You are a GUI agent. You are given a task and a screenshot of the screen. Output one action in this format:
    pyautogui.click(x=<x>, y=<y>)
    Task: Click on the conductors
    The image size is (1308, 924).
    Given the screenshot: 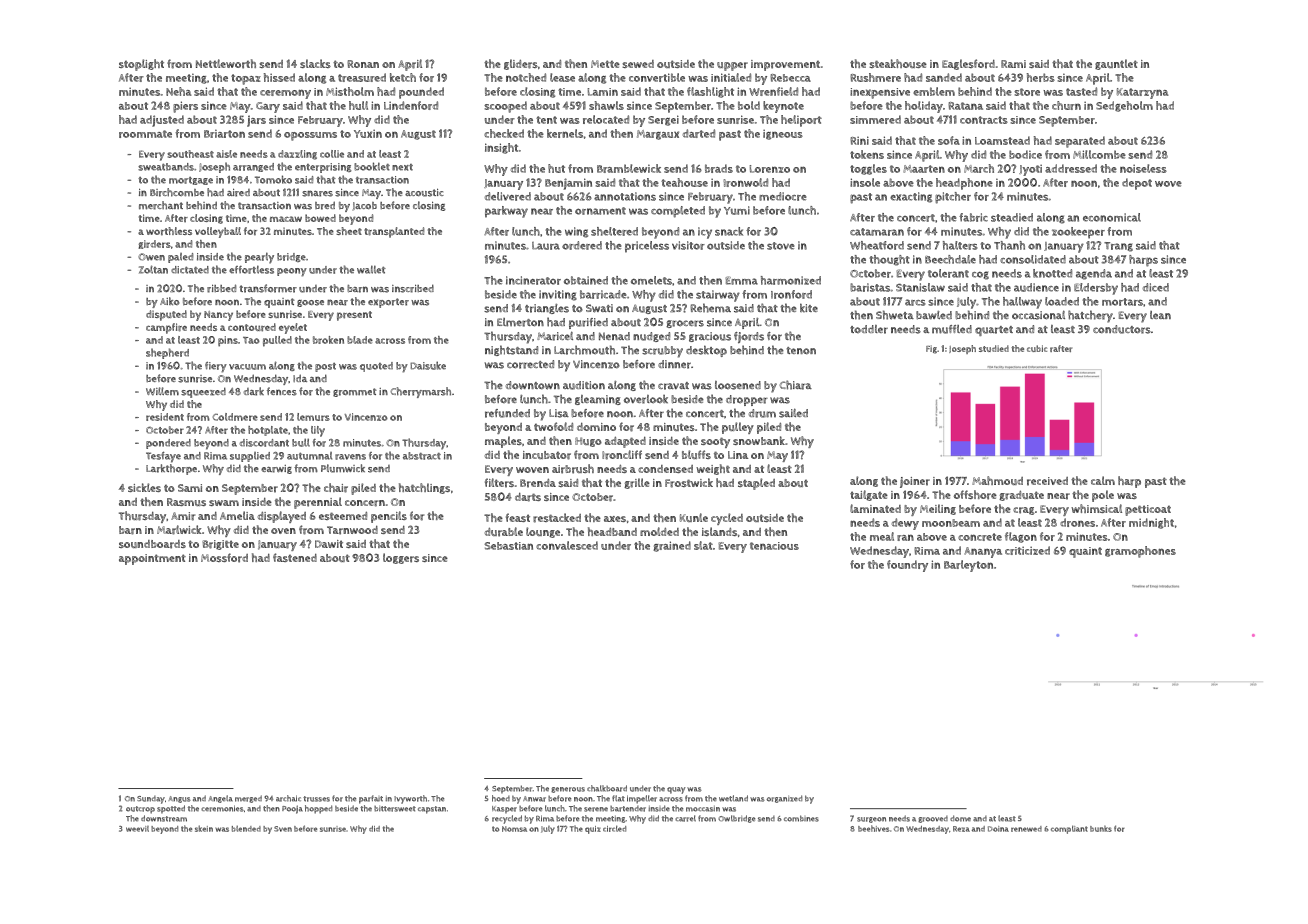 What is the action you would take?
    pyautogui.click(x=1122, y=329)
